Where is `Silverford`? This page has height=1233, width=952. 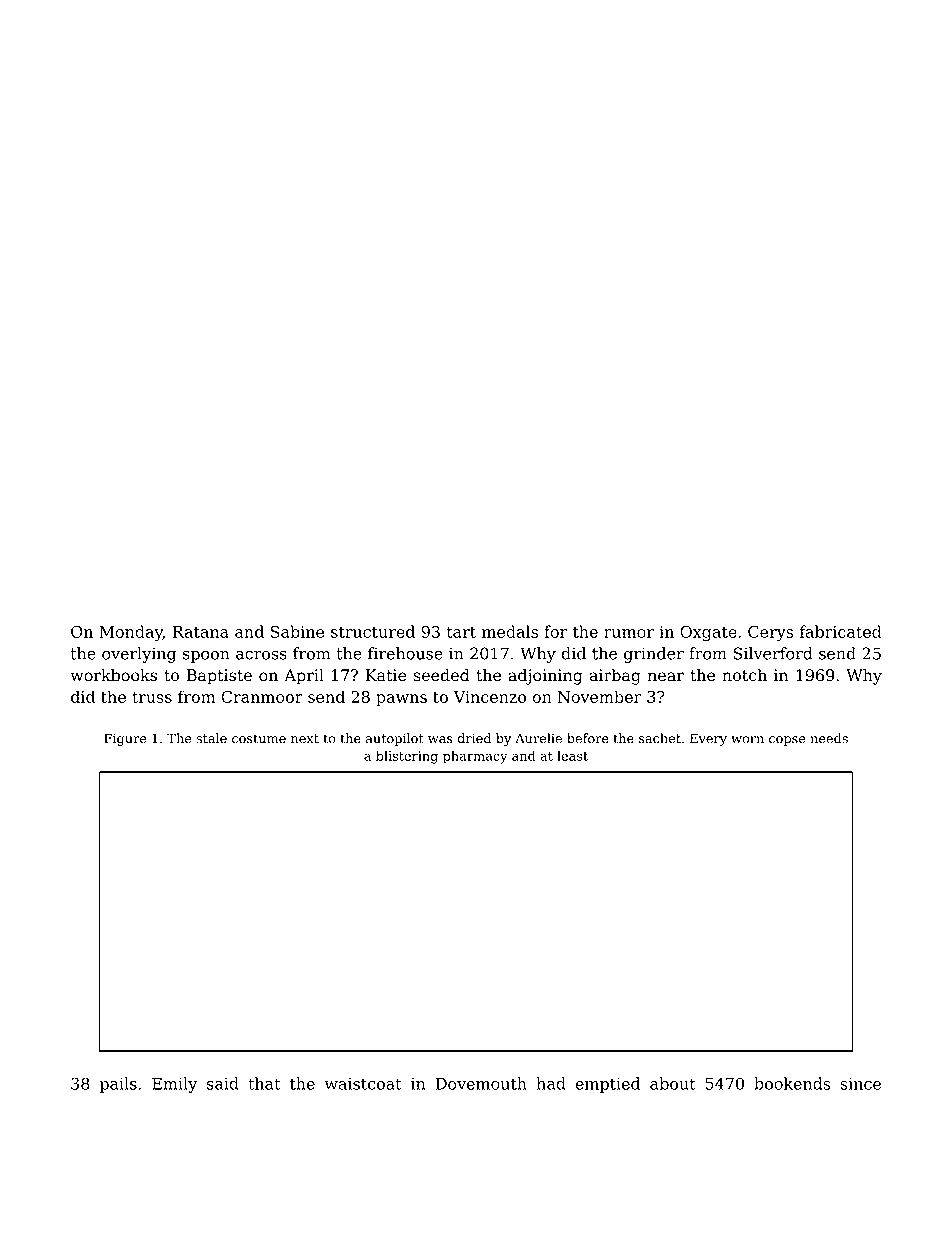 Silverford is located at coordinates (773, 653).
